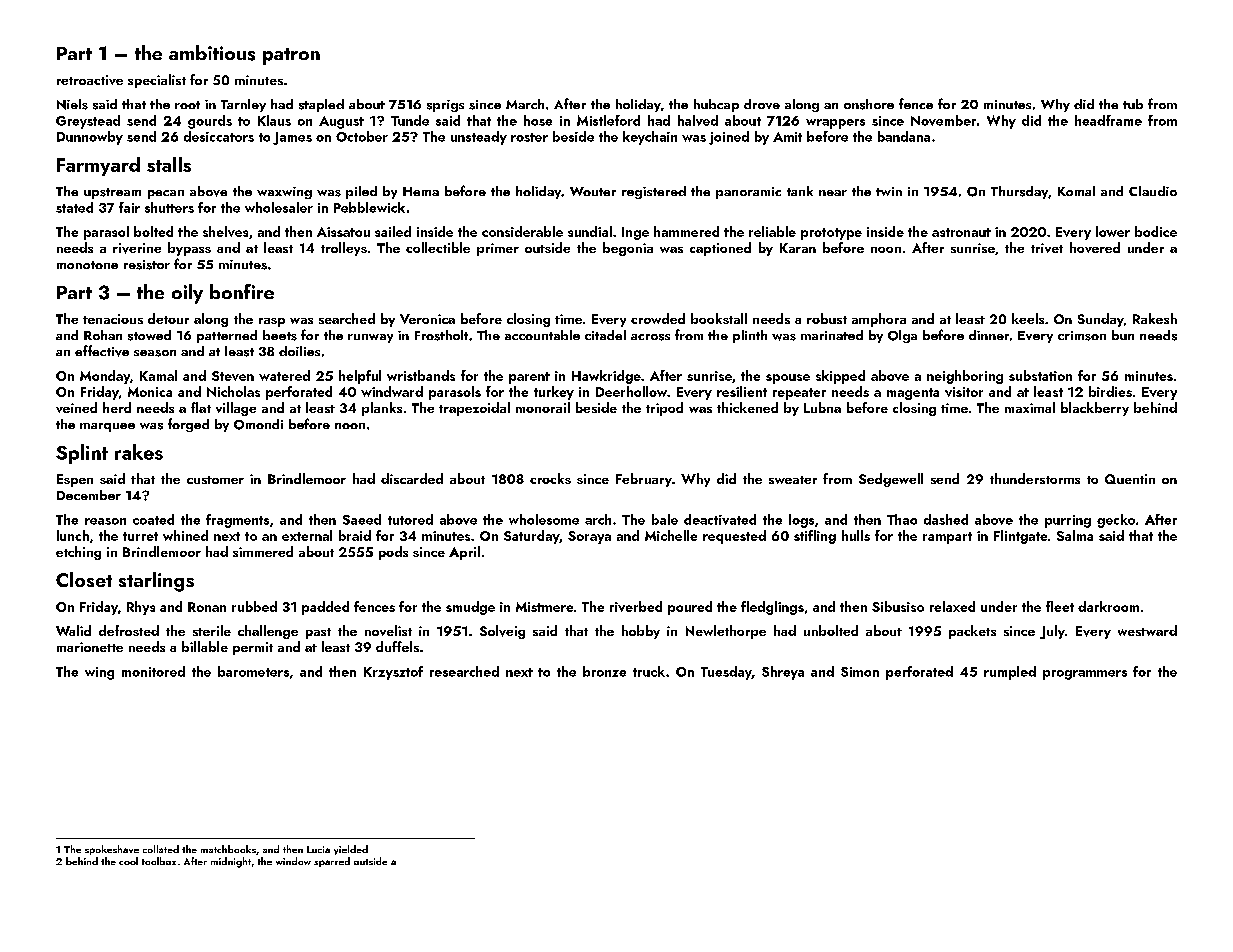 This image has width=1233, height=952. I want to click on Lucia, so click(318, 849).
